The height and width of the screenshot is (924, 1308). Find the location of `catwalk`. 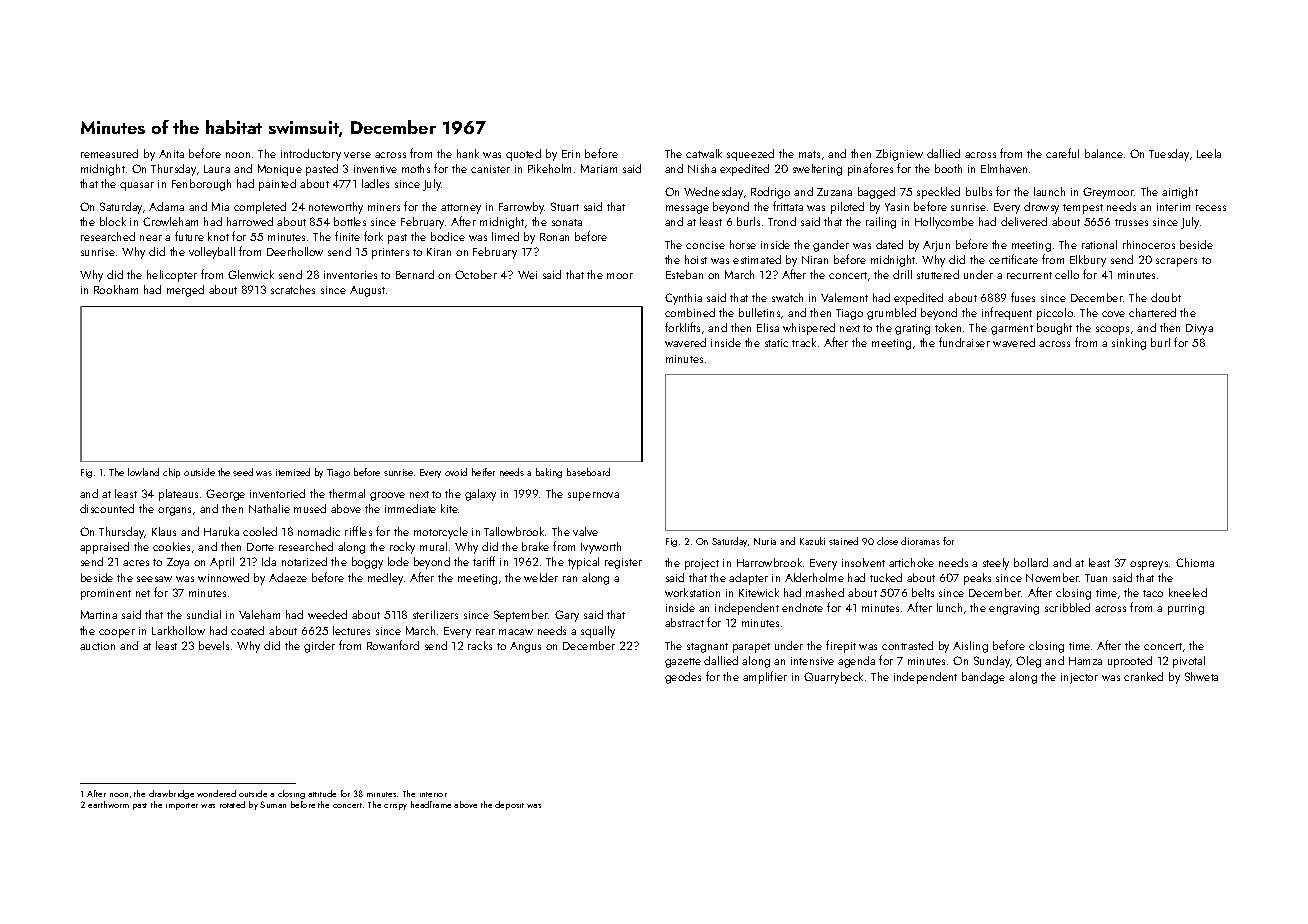

catwalk is located at coordinates (704, 153).
